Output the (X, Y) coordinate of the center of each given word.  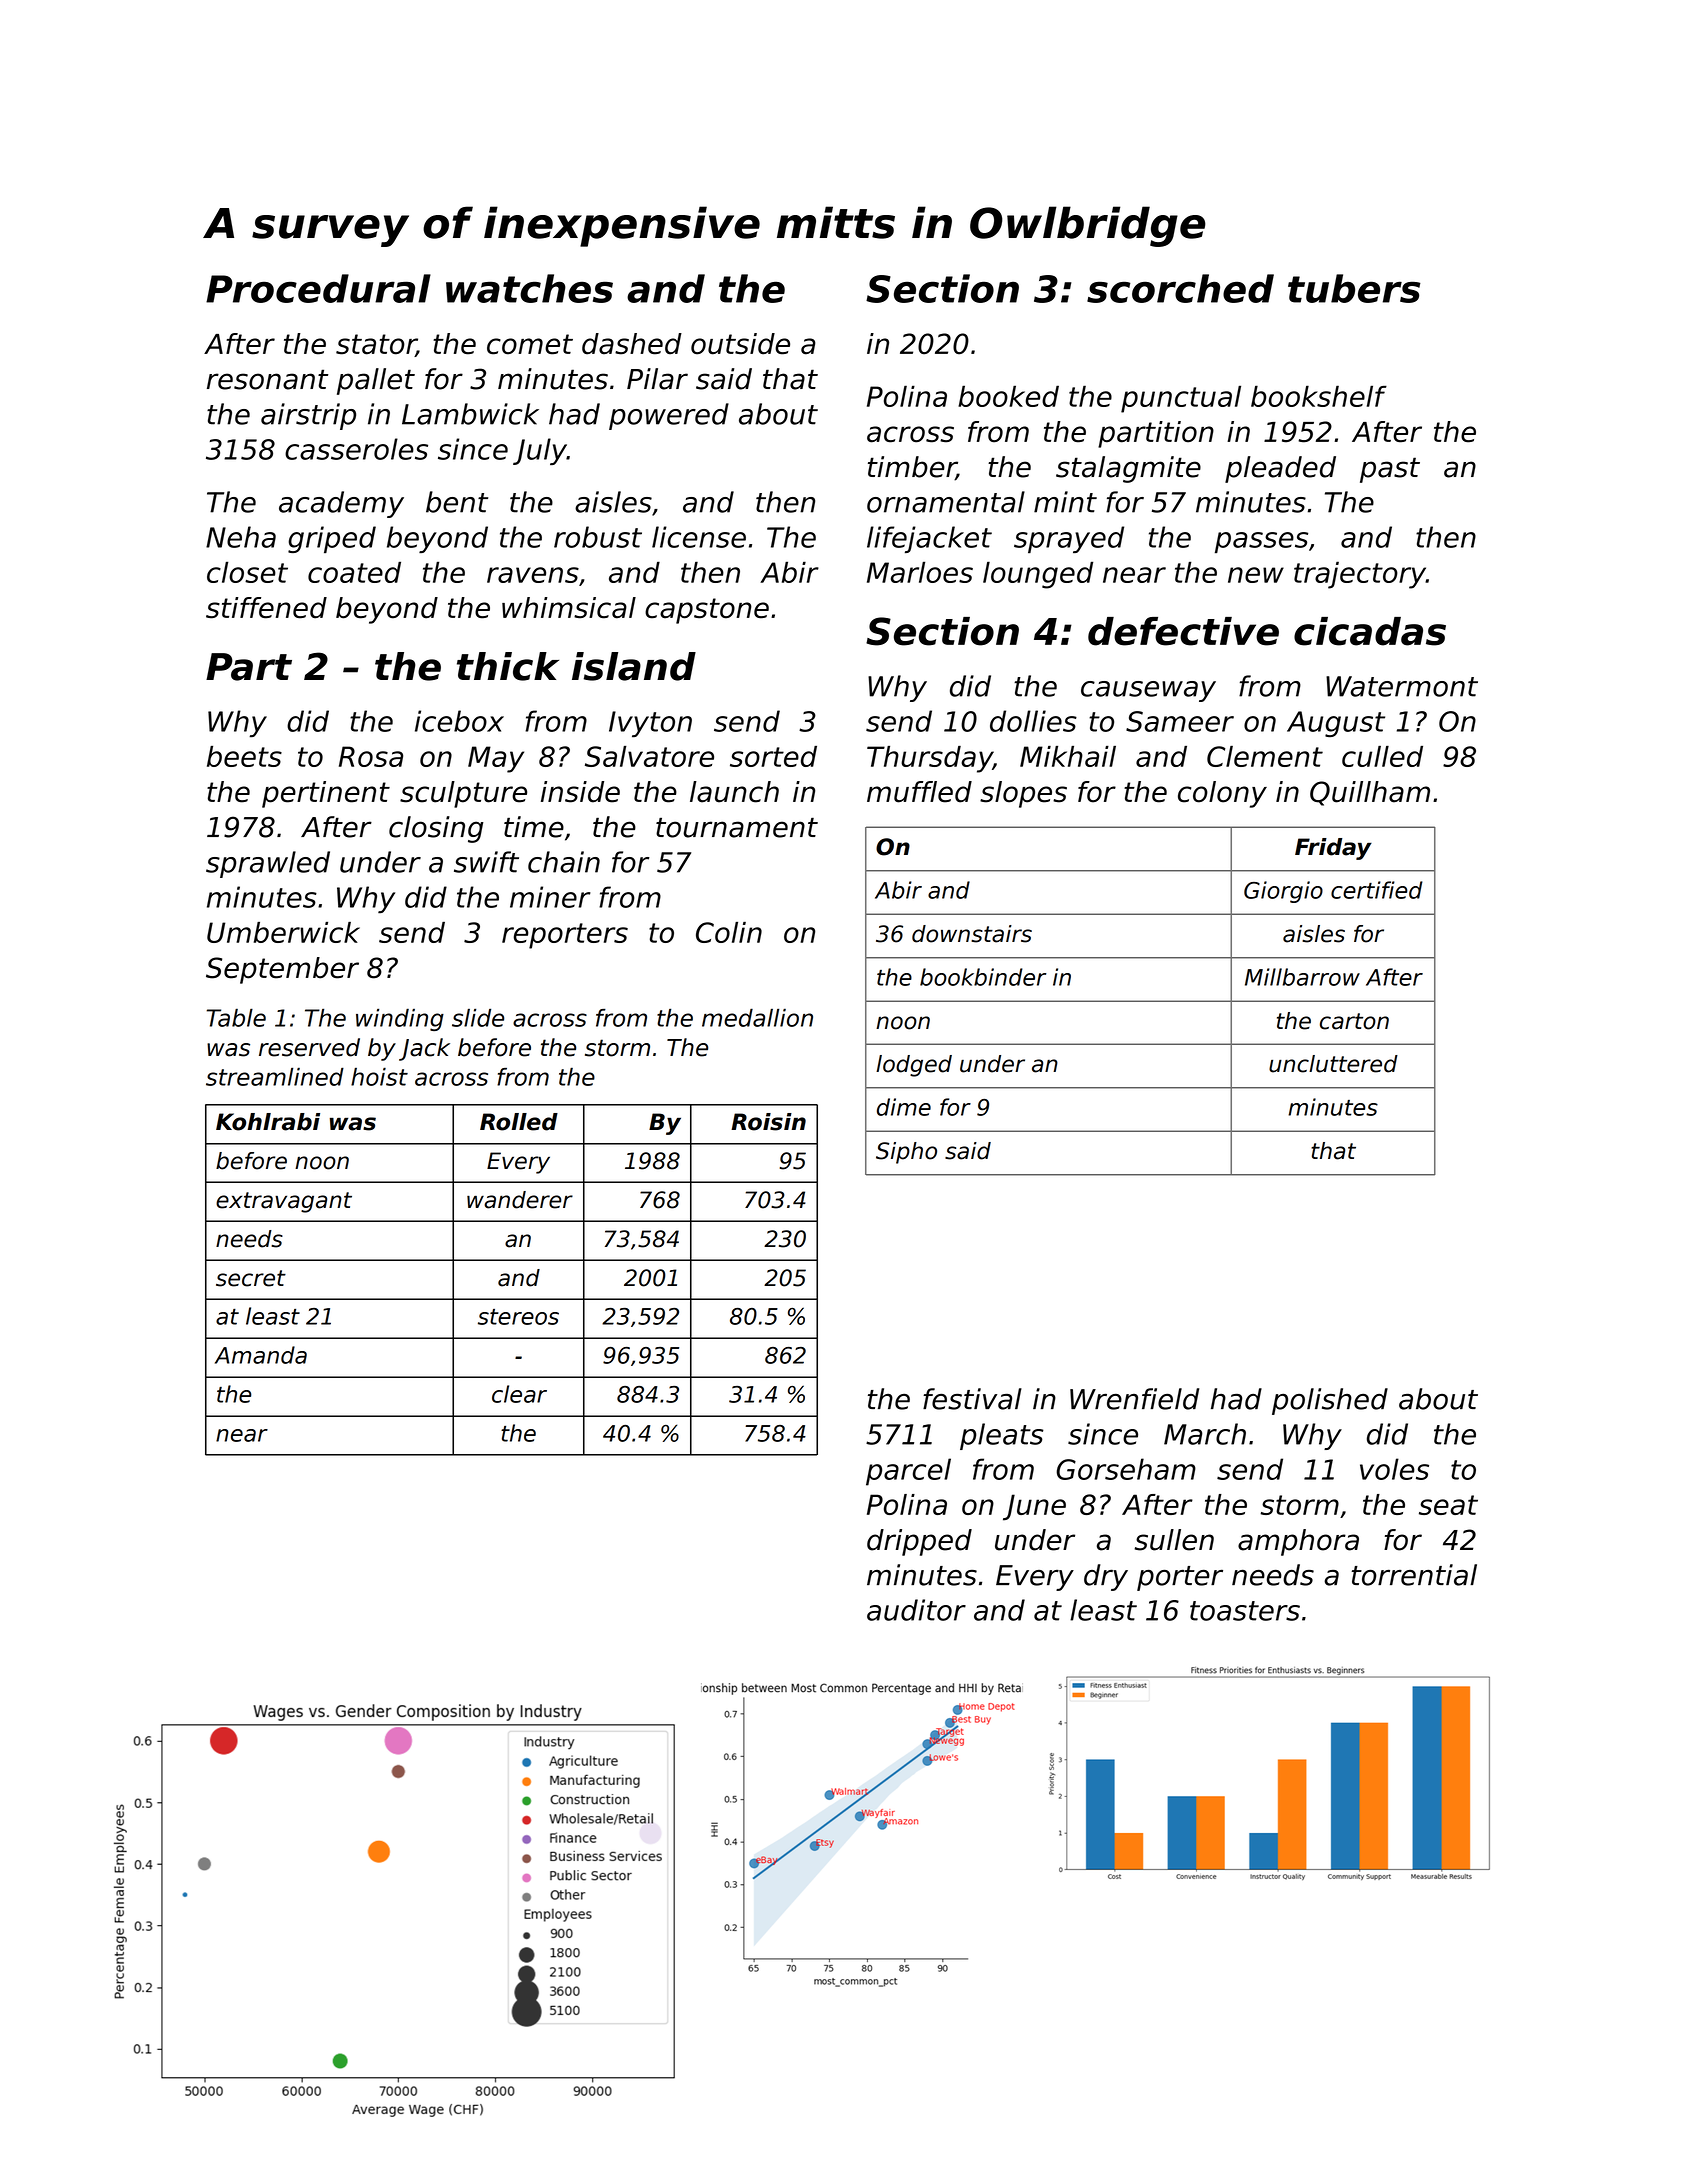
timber (912, 468)
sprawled (268, 864)
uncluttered (1333, 1064)
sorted (773, 756)
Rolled (519, 1122)
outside (740, 344)
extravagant (284, 1202)
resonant (267, 379)
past (1390, 470)
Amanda (261, 1355)
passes (1261, 542)
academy (341, 504)
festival (972, 1399)
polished (1330, 1401)
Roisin (768, 1122)
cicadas (1370, 631)
